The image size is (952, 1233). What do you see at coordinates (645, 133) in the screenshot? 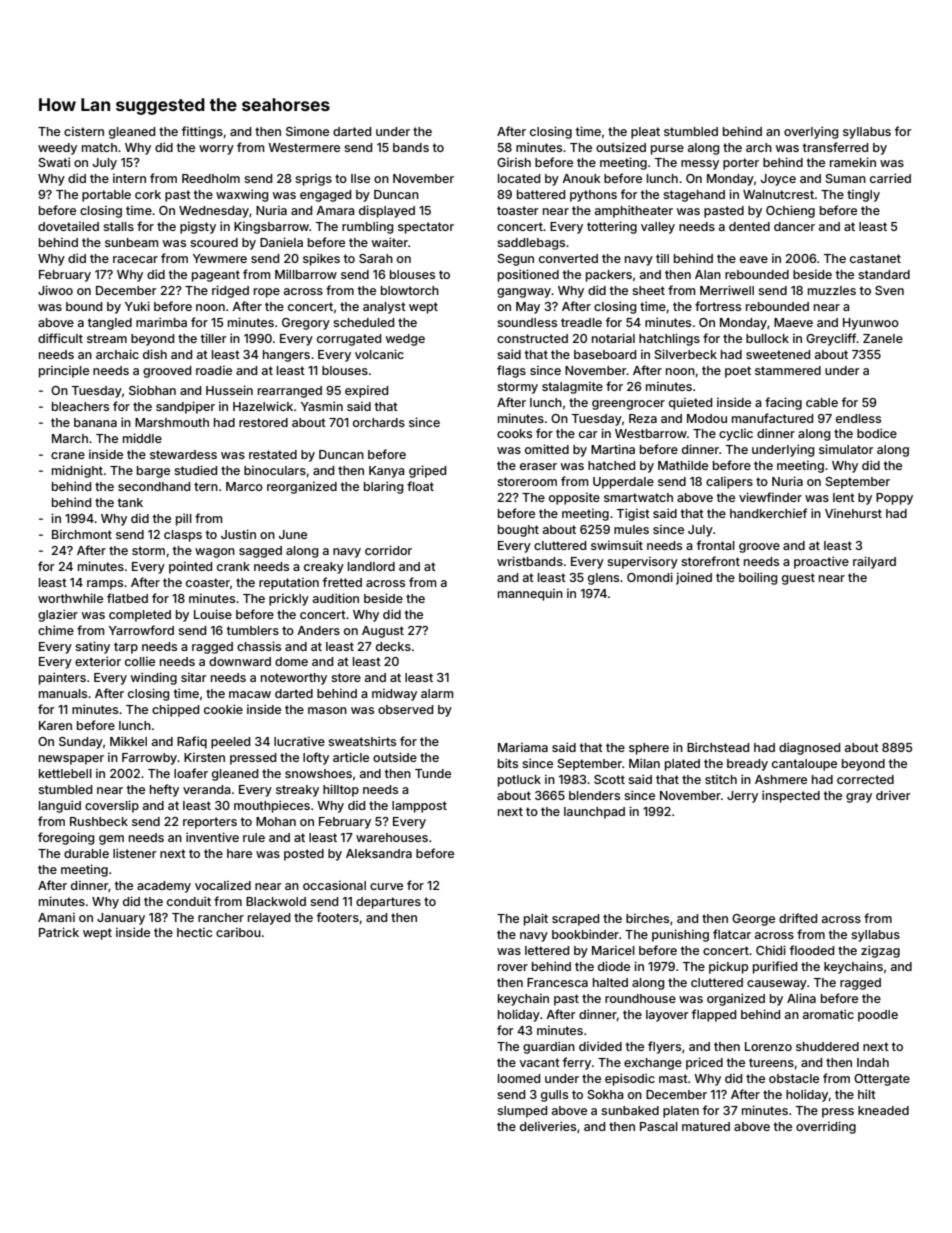
I see `pleat` at bounding box center [645, 133].
